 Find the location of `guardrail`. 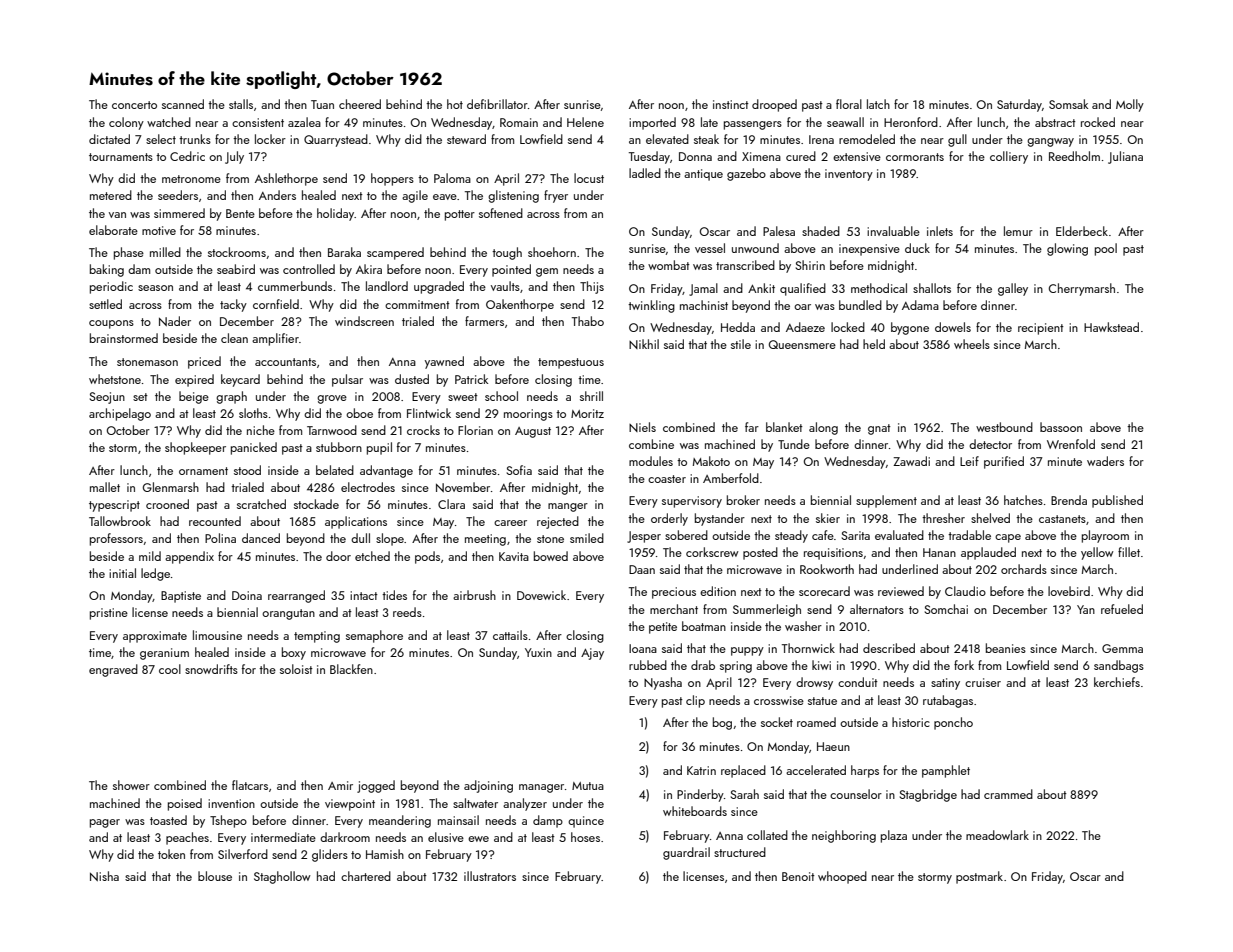

guardrail is located at coordinates (686, 853).
